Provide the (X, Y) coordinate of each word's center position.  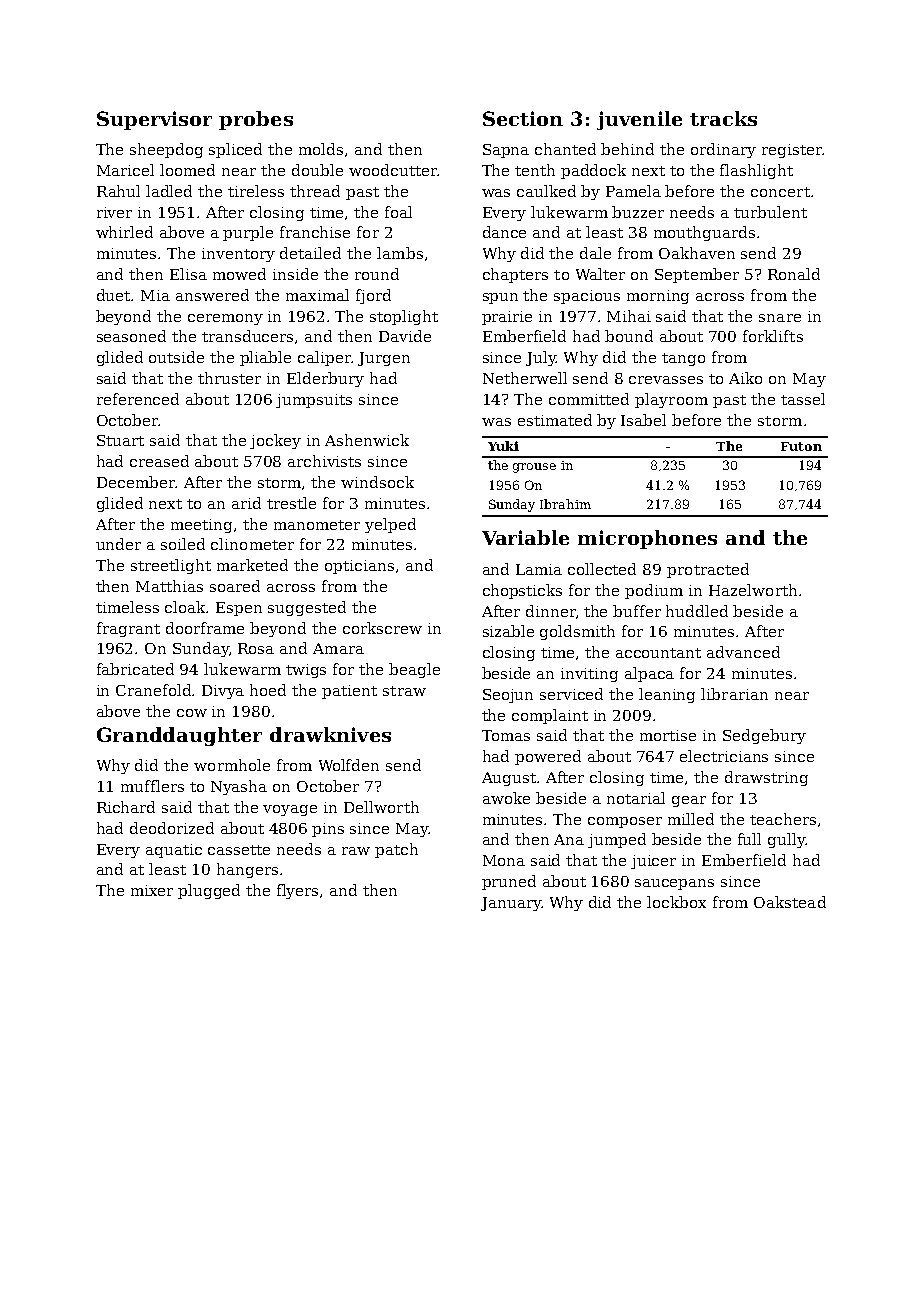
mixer (152, 890)
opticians (359, 567)
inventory (238, 255)
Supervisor (154, 120)
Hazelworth (753, 590)
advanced (743, 652)
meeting (201, 526)
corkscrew (382, 628)
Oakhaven (697, 253)
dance (504, 232)
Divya (223, 692)
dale (595, 253)
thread (315, 191)
